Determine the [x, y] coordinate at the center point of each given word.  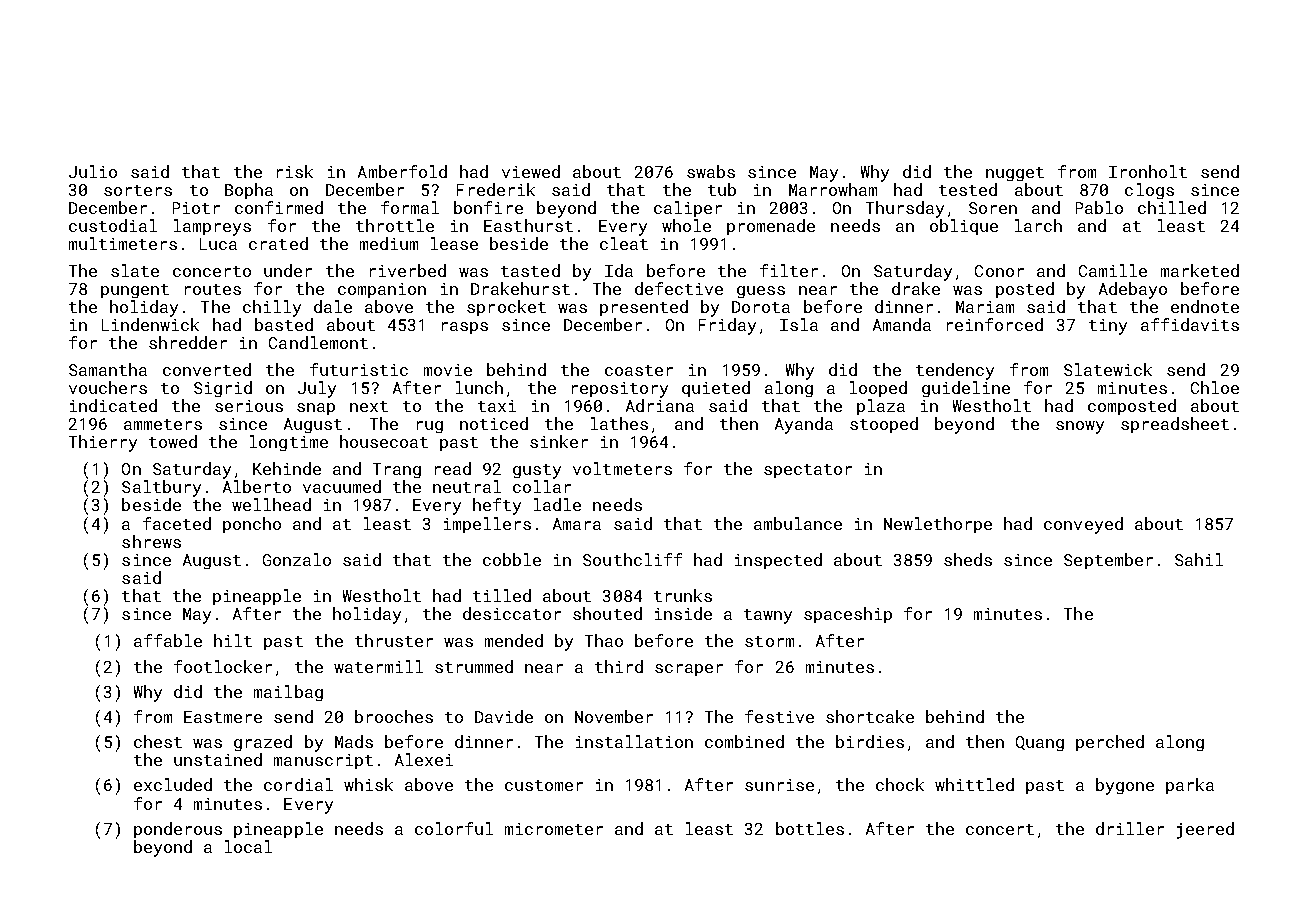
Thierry [103, 443]
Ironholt [1148, 171]
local [248, 846]
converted [207, 369]
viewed [531, 171]
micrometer [554, 829]
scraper [689, 670]
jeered [1205, 830]
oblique [964, 227]
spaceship [848, 615]
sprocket [506, 308]
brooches [394, 716]
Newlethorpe [938, 525]
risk [295, 171]
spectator [808, 471]
